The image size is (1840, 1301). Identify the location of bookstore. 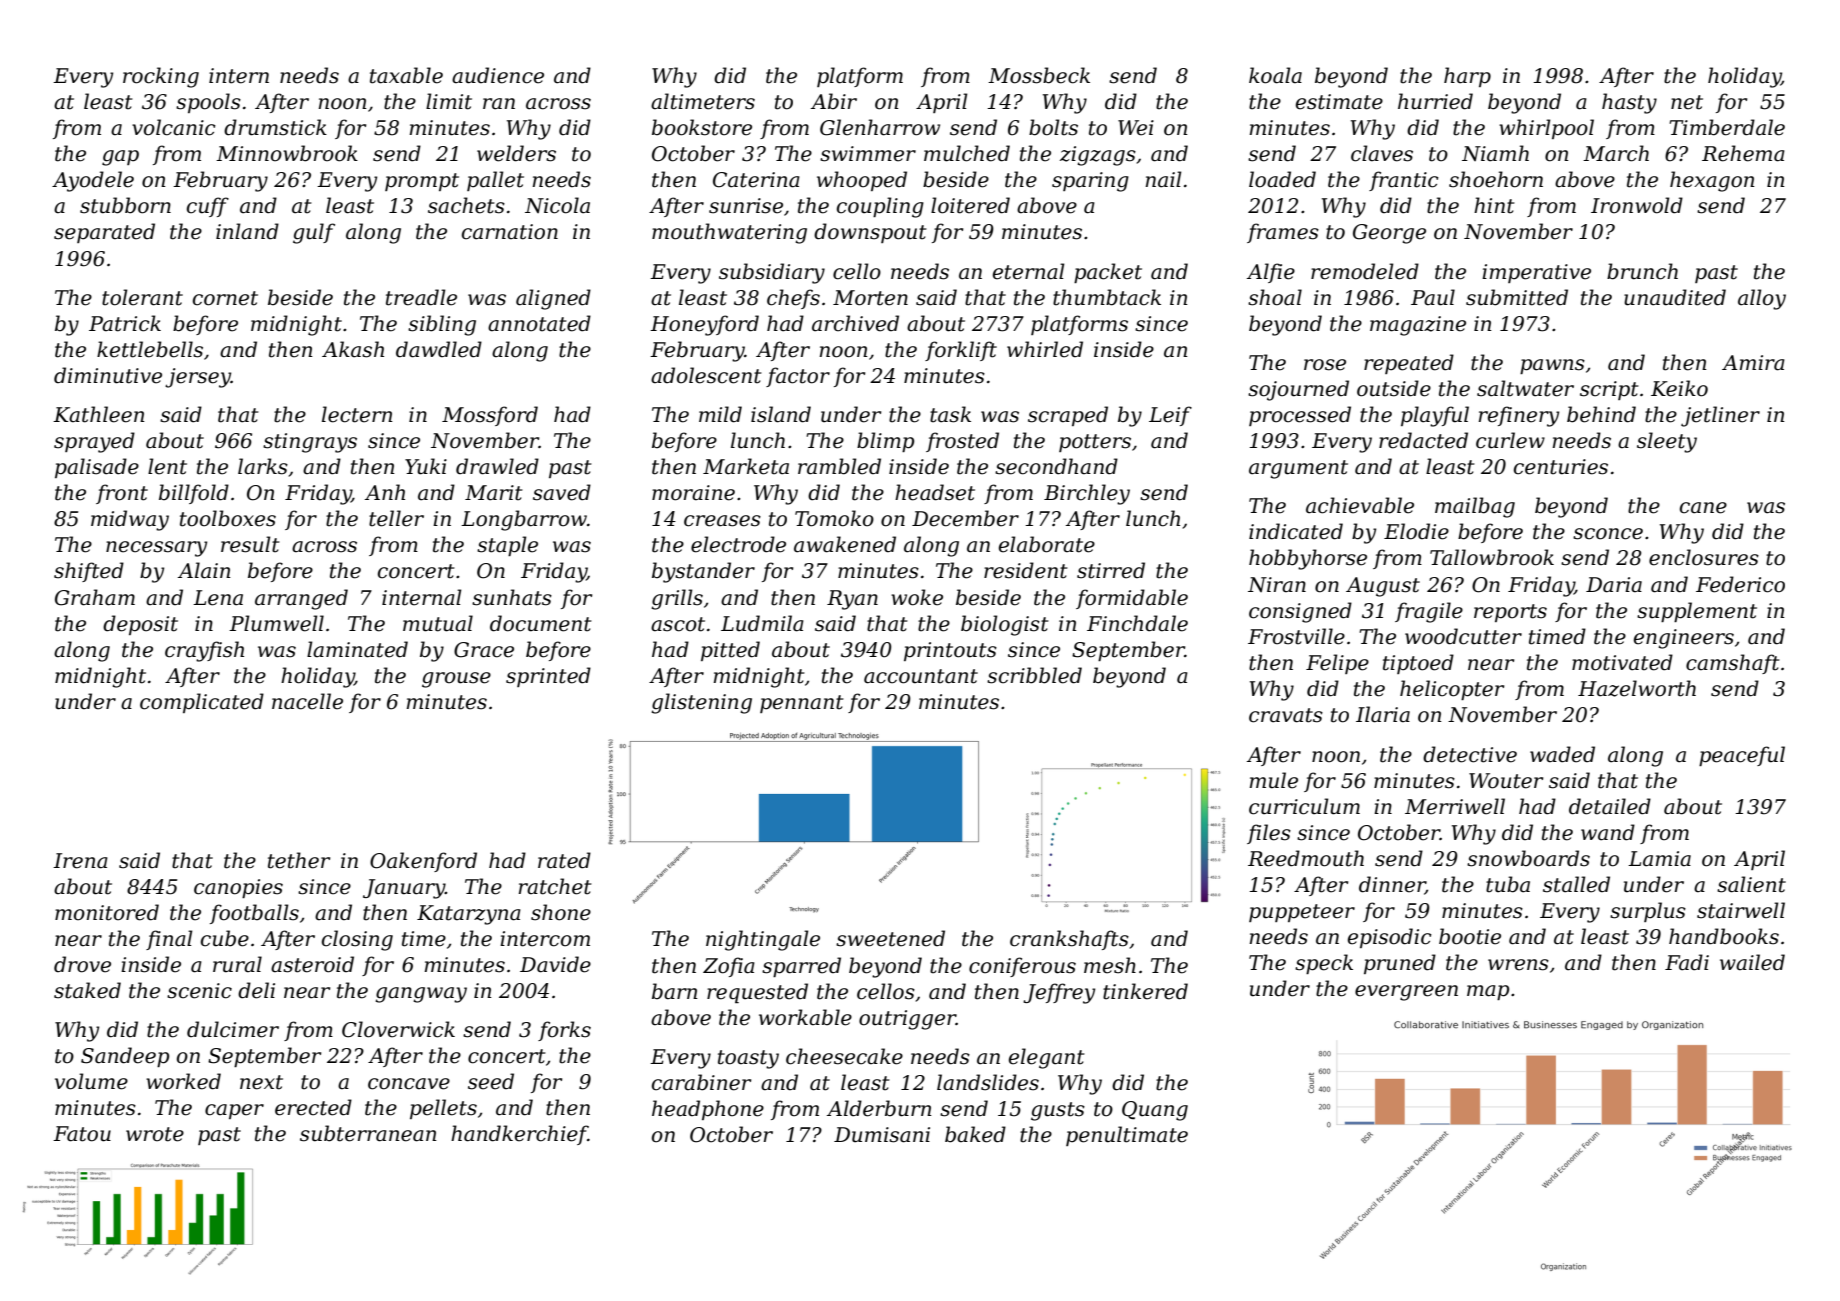
(702, 127).
